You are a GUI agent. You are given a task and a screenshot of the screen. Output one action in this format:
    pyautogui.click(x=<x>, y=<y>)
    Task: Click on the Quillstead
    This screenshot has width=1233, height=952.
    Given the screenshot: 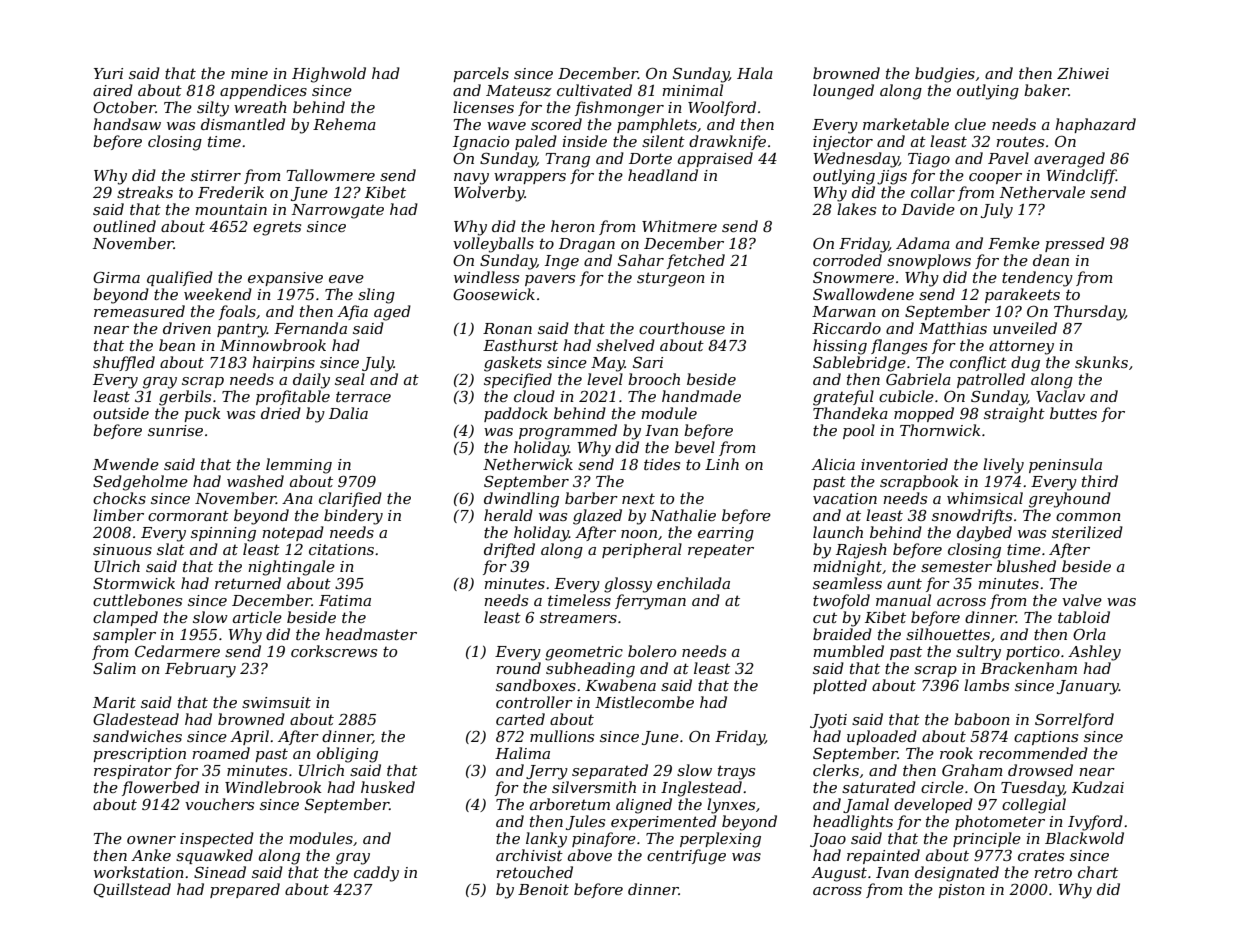 What is the action you would take?
    pyautogui.click(x=132, y=890)
